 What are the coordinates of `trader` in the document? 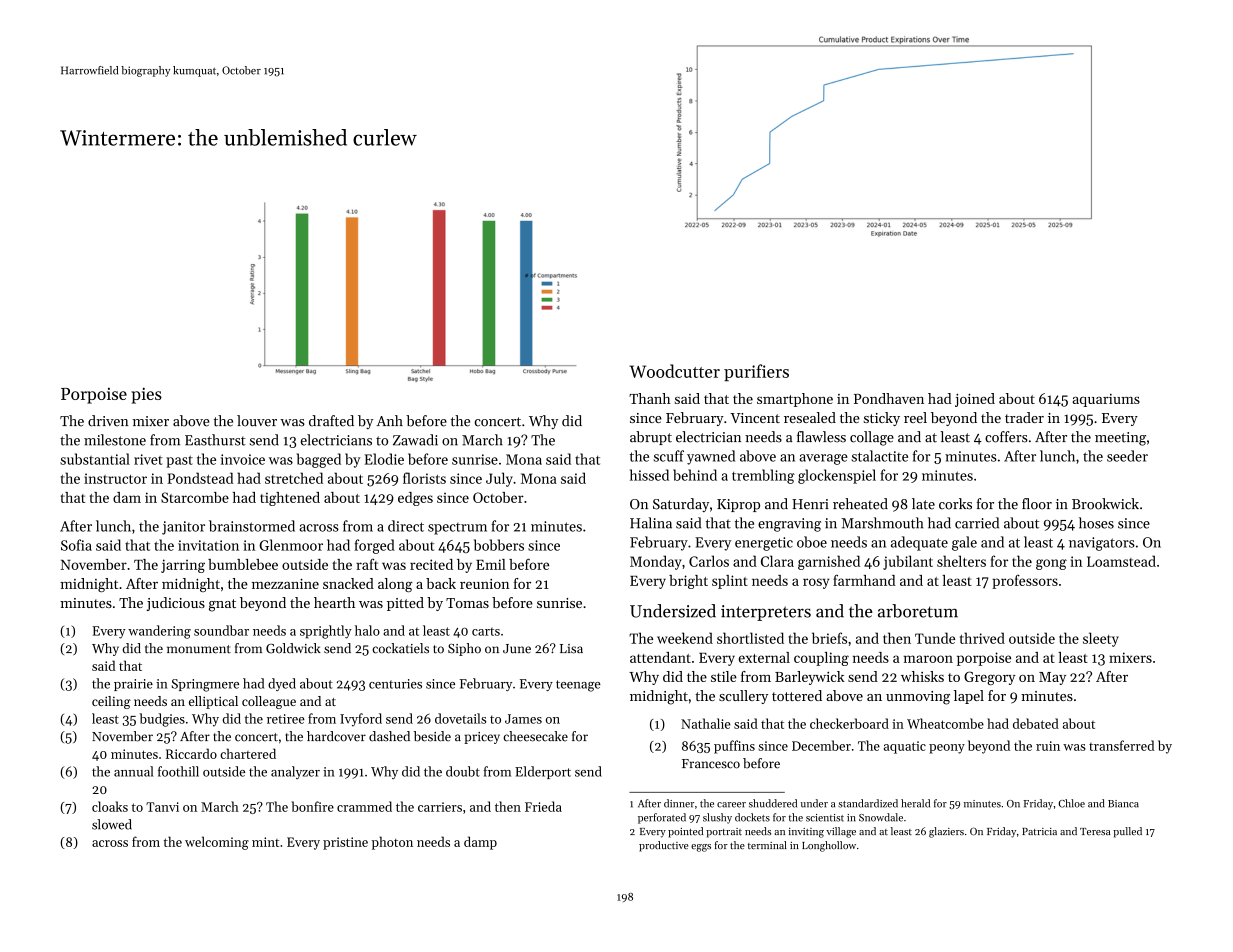 It's located at (1024, 417).
